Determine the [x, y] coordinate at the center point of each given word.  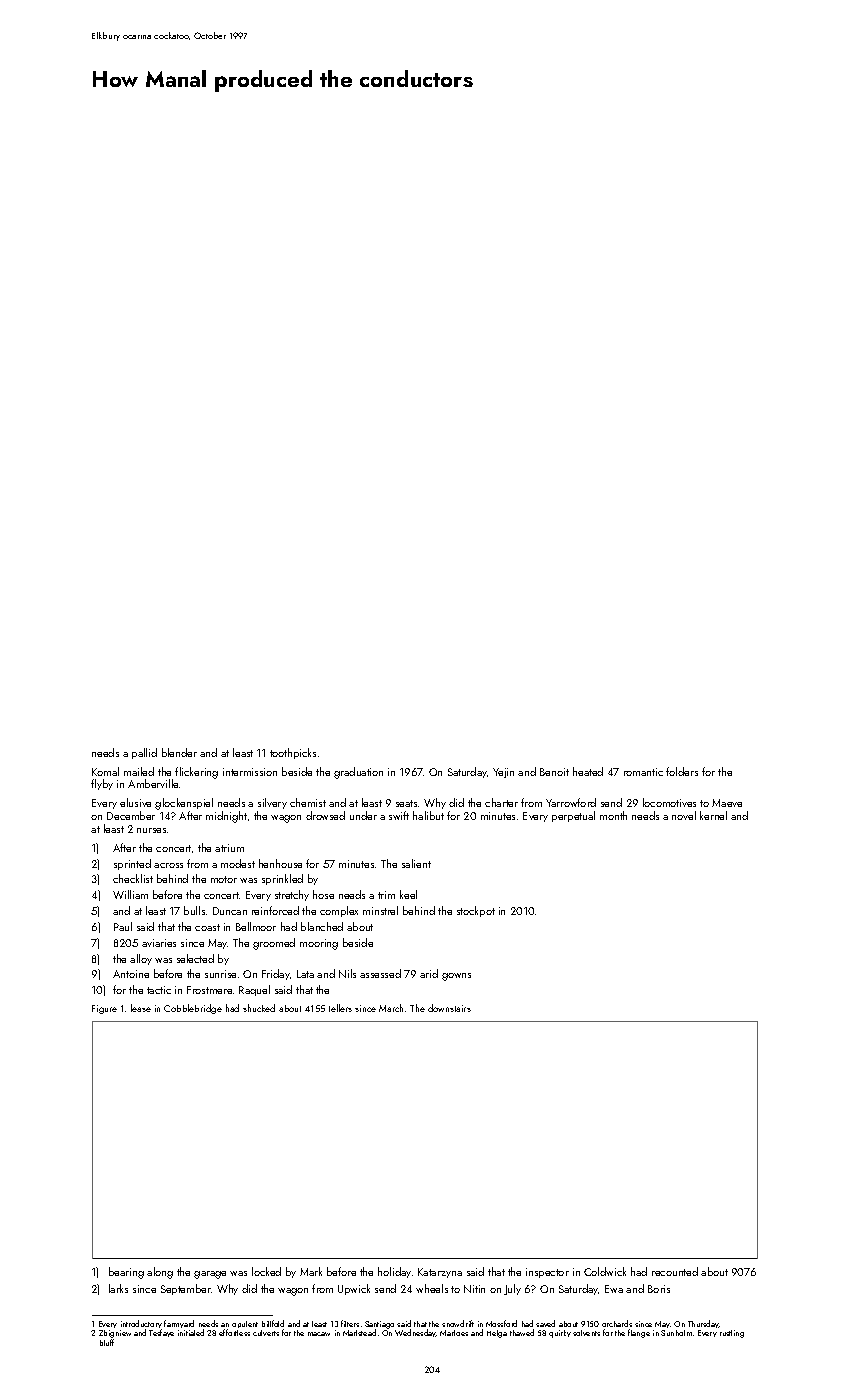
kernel [713, 815]
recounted [675, 1271]
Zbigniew [115, 1334]
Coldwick [605, 1271]
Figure [104, 1009]
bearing [126, 1273]
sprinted [132, 864]
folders [682, 771]
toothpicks [293, 753]
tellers [340, 1008]
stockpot [476, 911]
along [160, 1273]
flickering [196, 773]
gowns [456, 977]
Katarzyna [440, 1273]
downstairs [449, 1008]
